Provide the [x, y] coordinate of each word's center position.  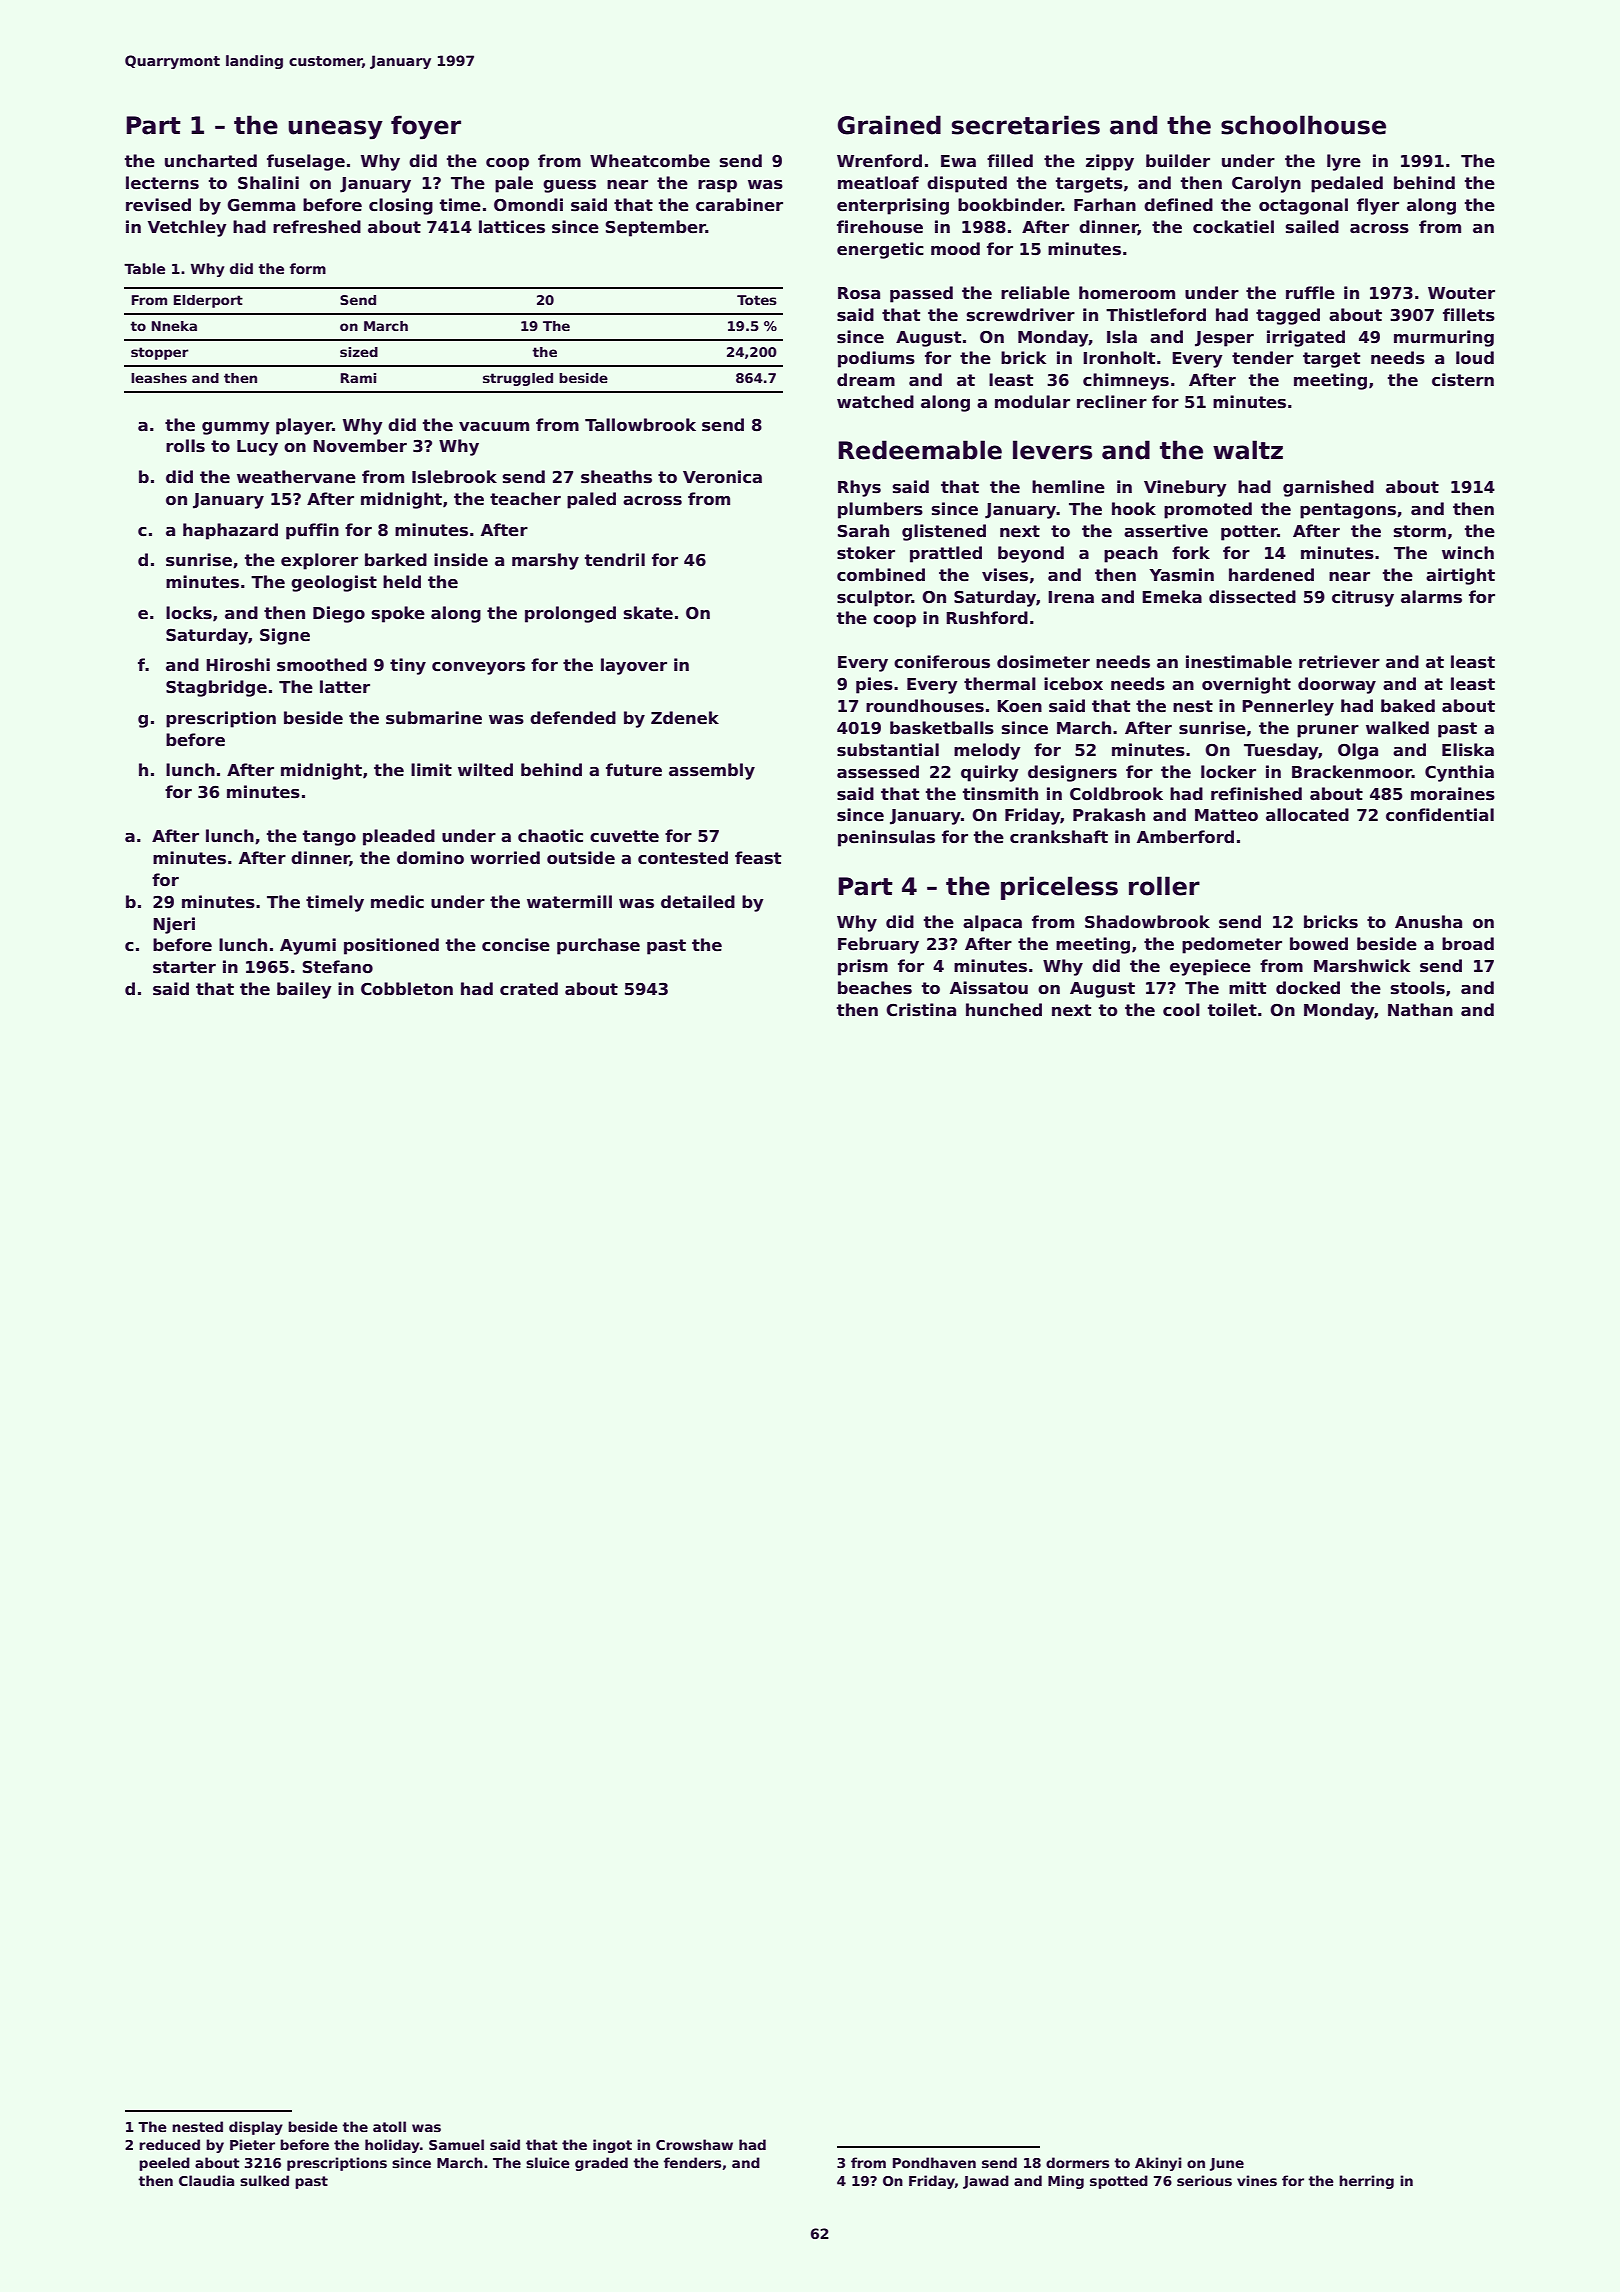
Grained [889, 125]
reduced [169, 2144]
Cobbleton [407, 989]
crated [529, 989]
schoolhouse [1303, 125]
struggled [518, 379]
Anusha [1428, 922]
